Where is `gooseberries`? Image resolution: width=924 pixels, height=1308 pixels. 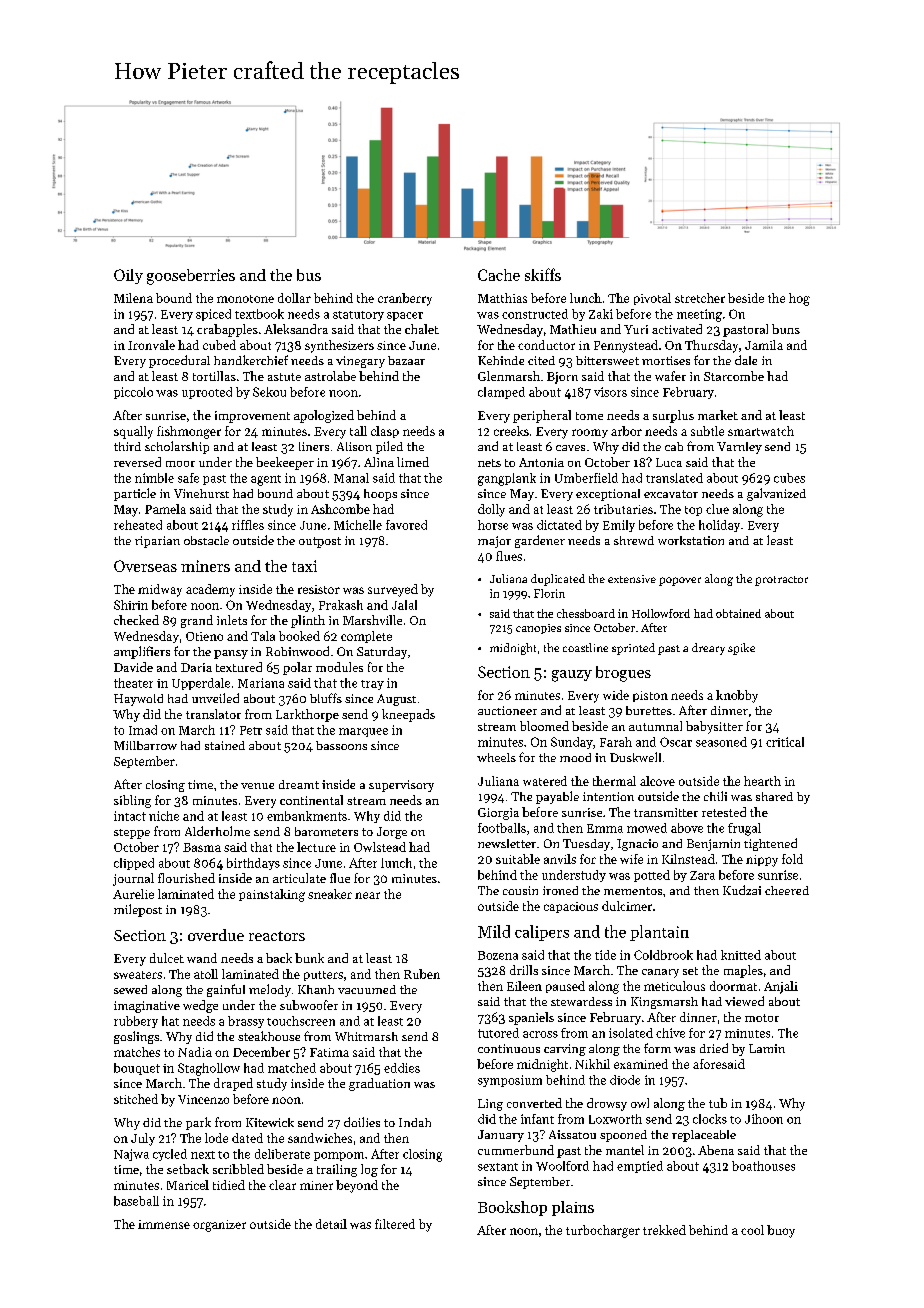
gooseberries is located at coordinates (191, 277).
